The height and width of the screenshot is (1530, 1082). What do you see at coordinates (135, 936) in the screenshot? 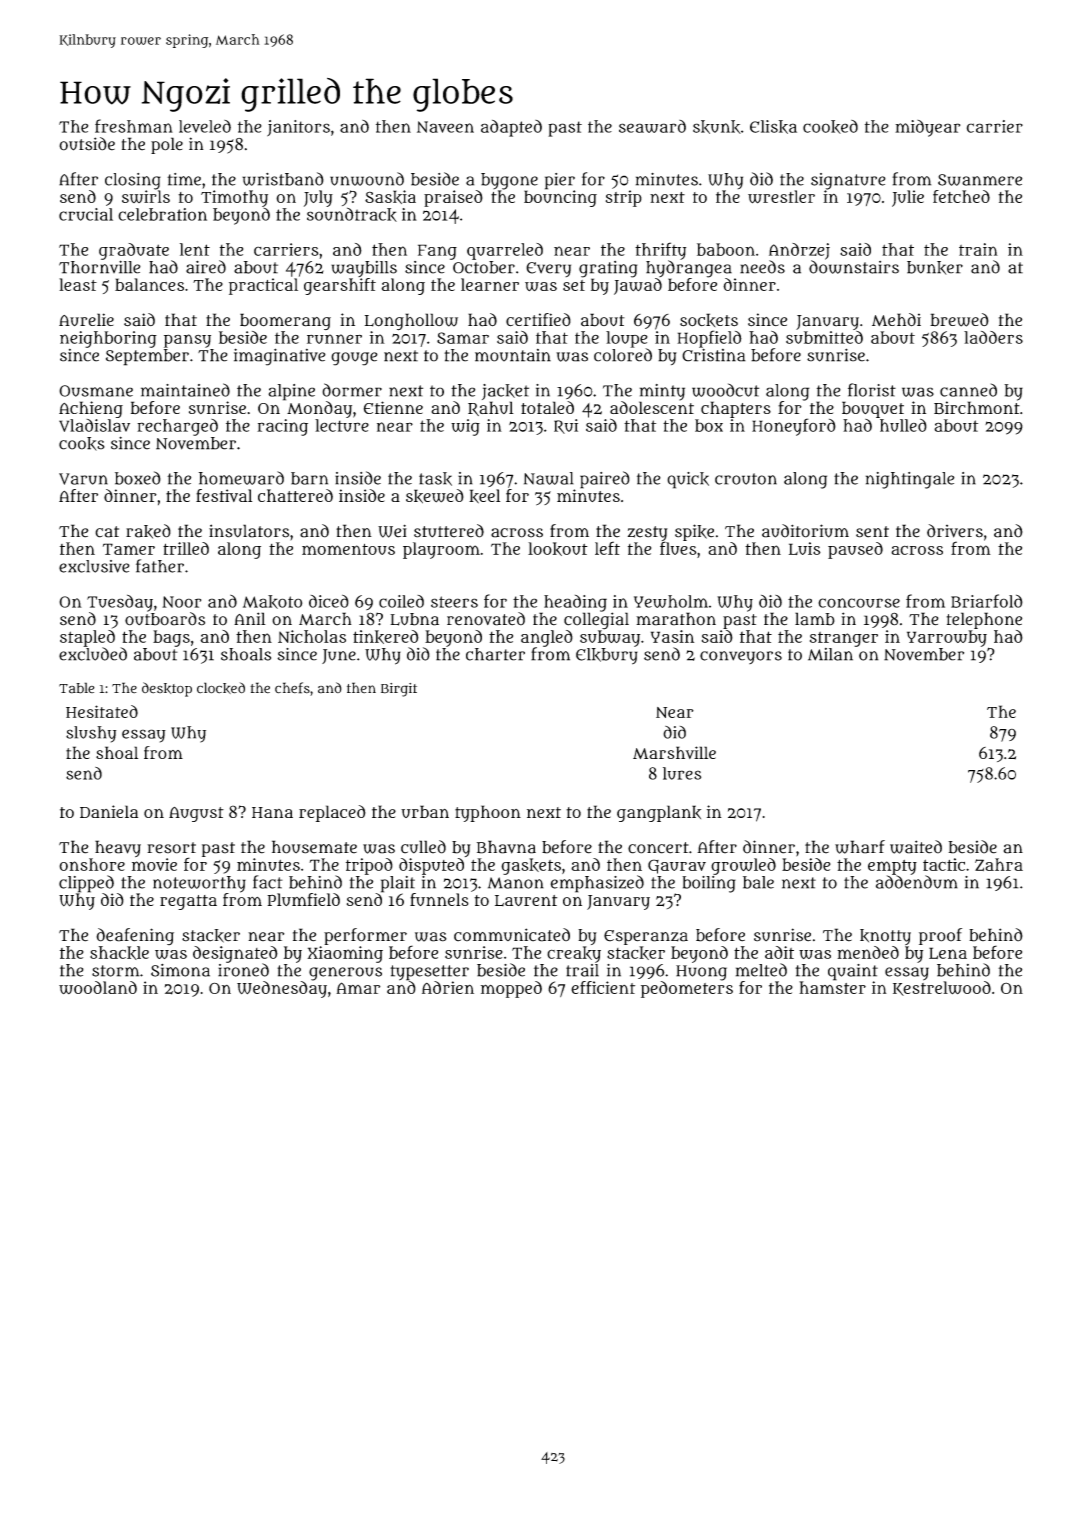
I see `deafening` at bounding box center [135, 936].
